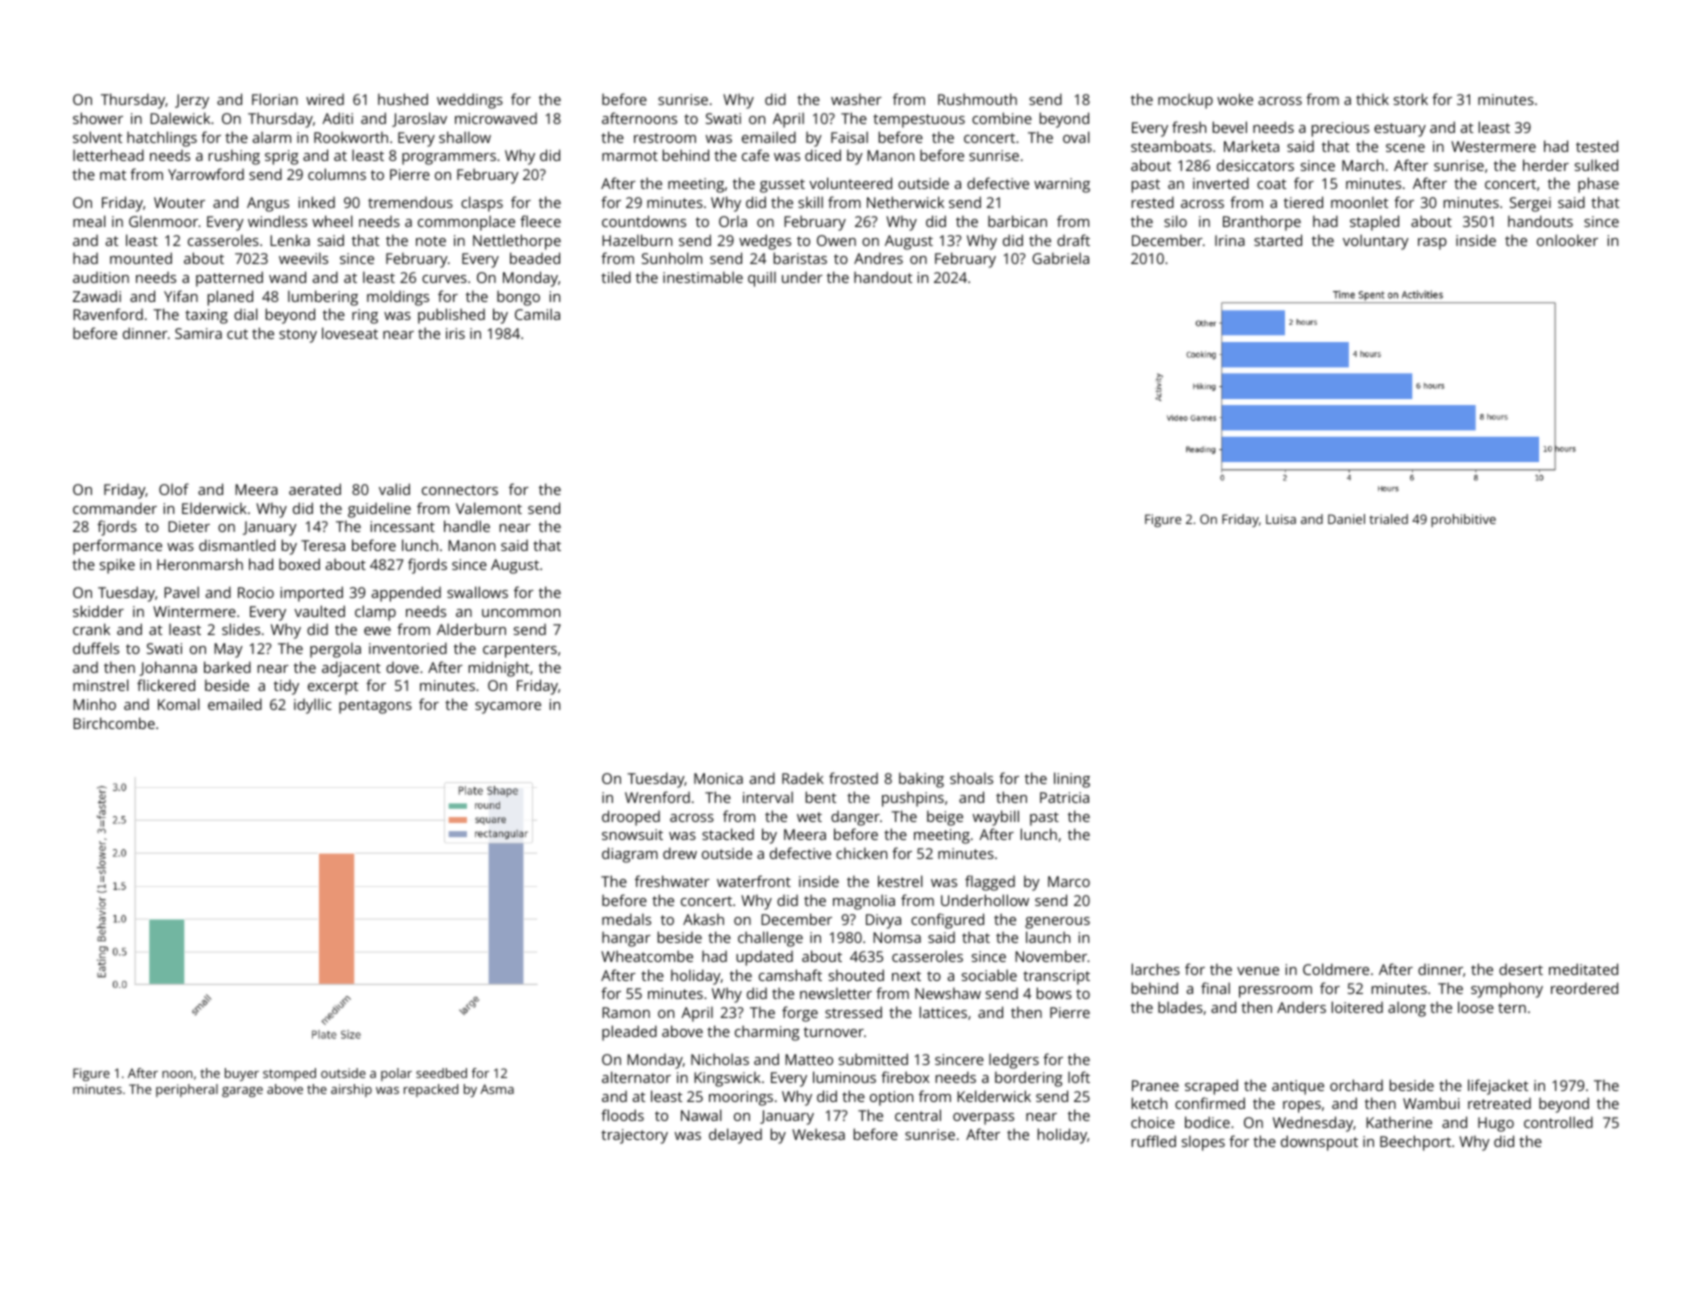 This screenshot has width=1692, height=1308. Describe the element at coordinates (187, 1090) in the screenshot. I see `peripheral` at that location.
